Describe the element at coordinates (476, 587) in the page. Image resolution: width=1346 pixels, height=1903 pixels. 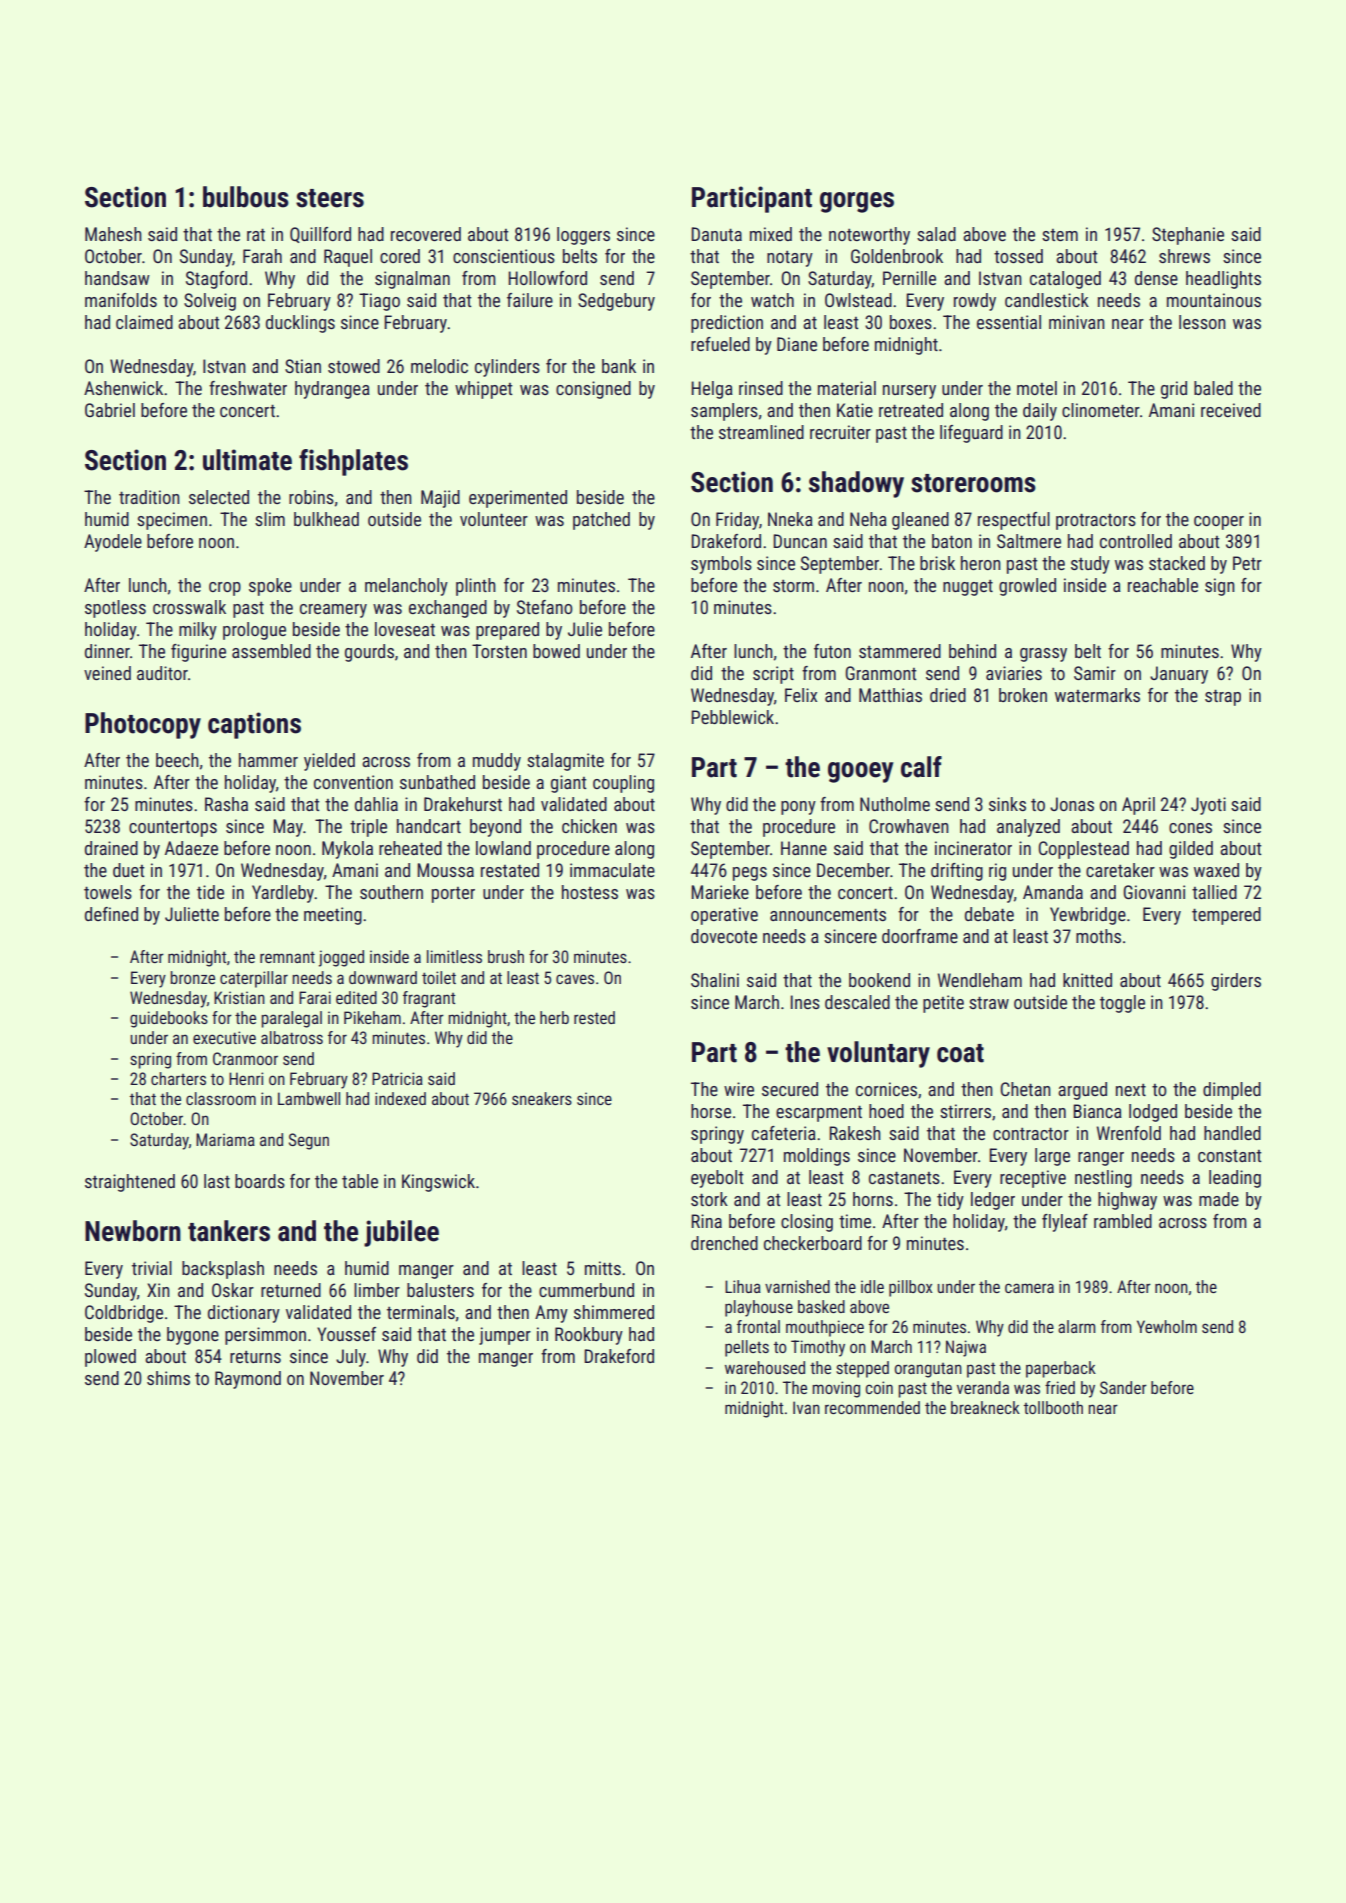
I see `plinth` at that location.
